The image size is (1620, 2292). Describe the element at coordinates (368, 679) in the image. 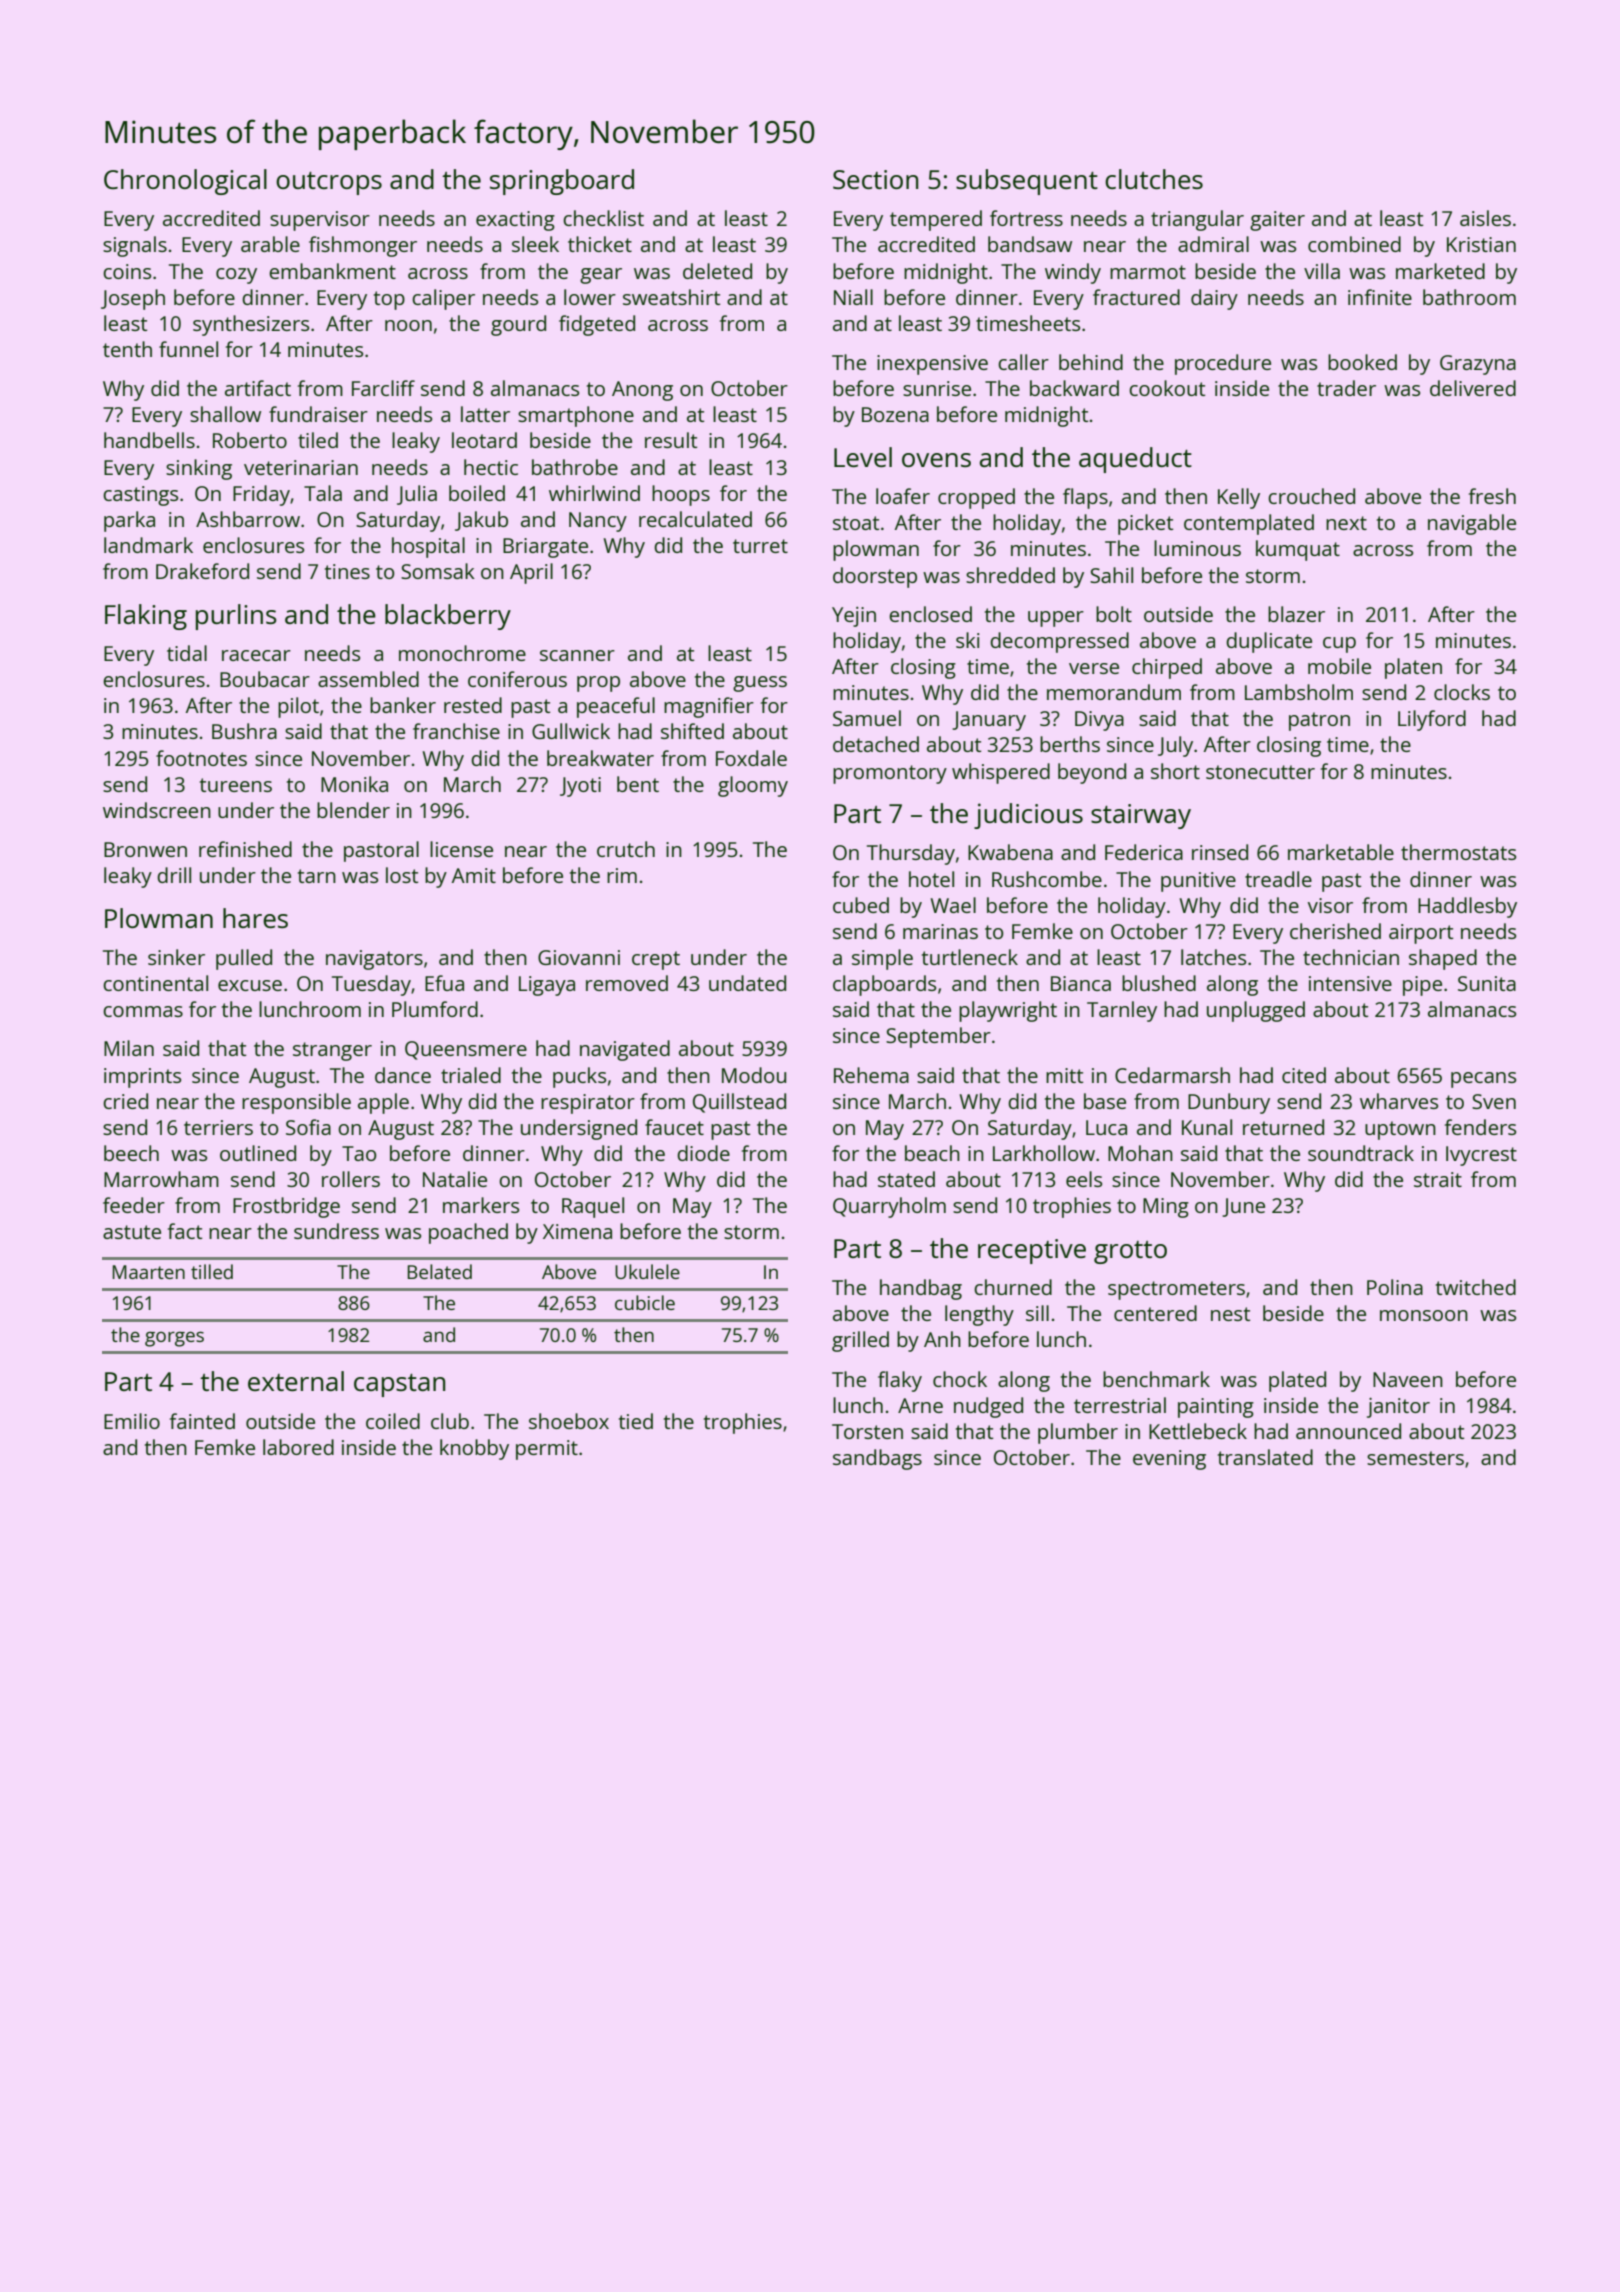

I see `assembled` at that location.
